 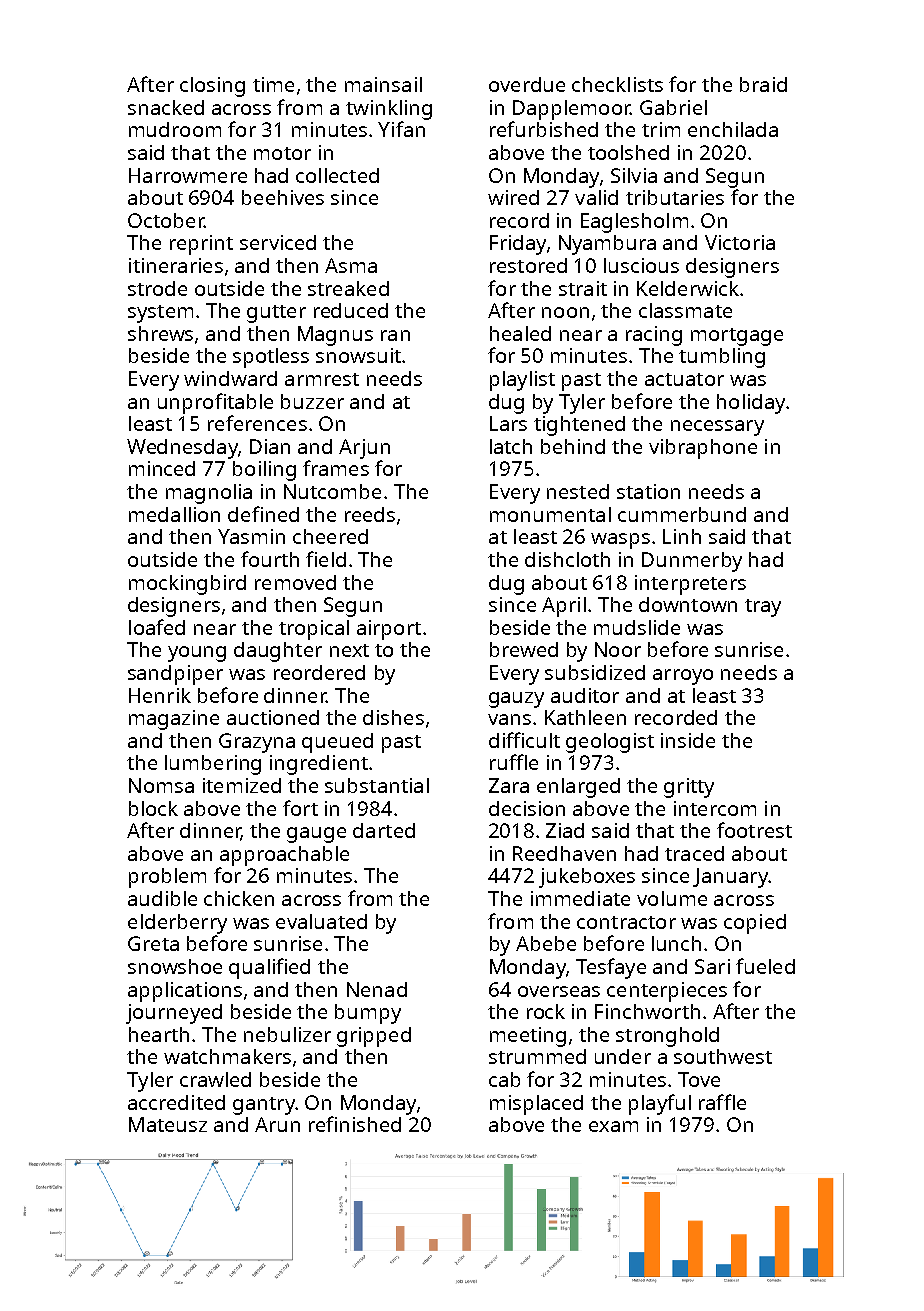 I want to click on Grazyna, so click(x=257, y=743).
